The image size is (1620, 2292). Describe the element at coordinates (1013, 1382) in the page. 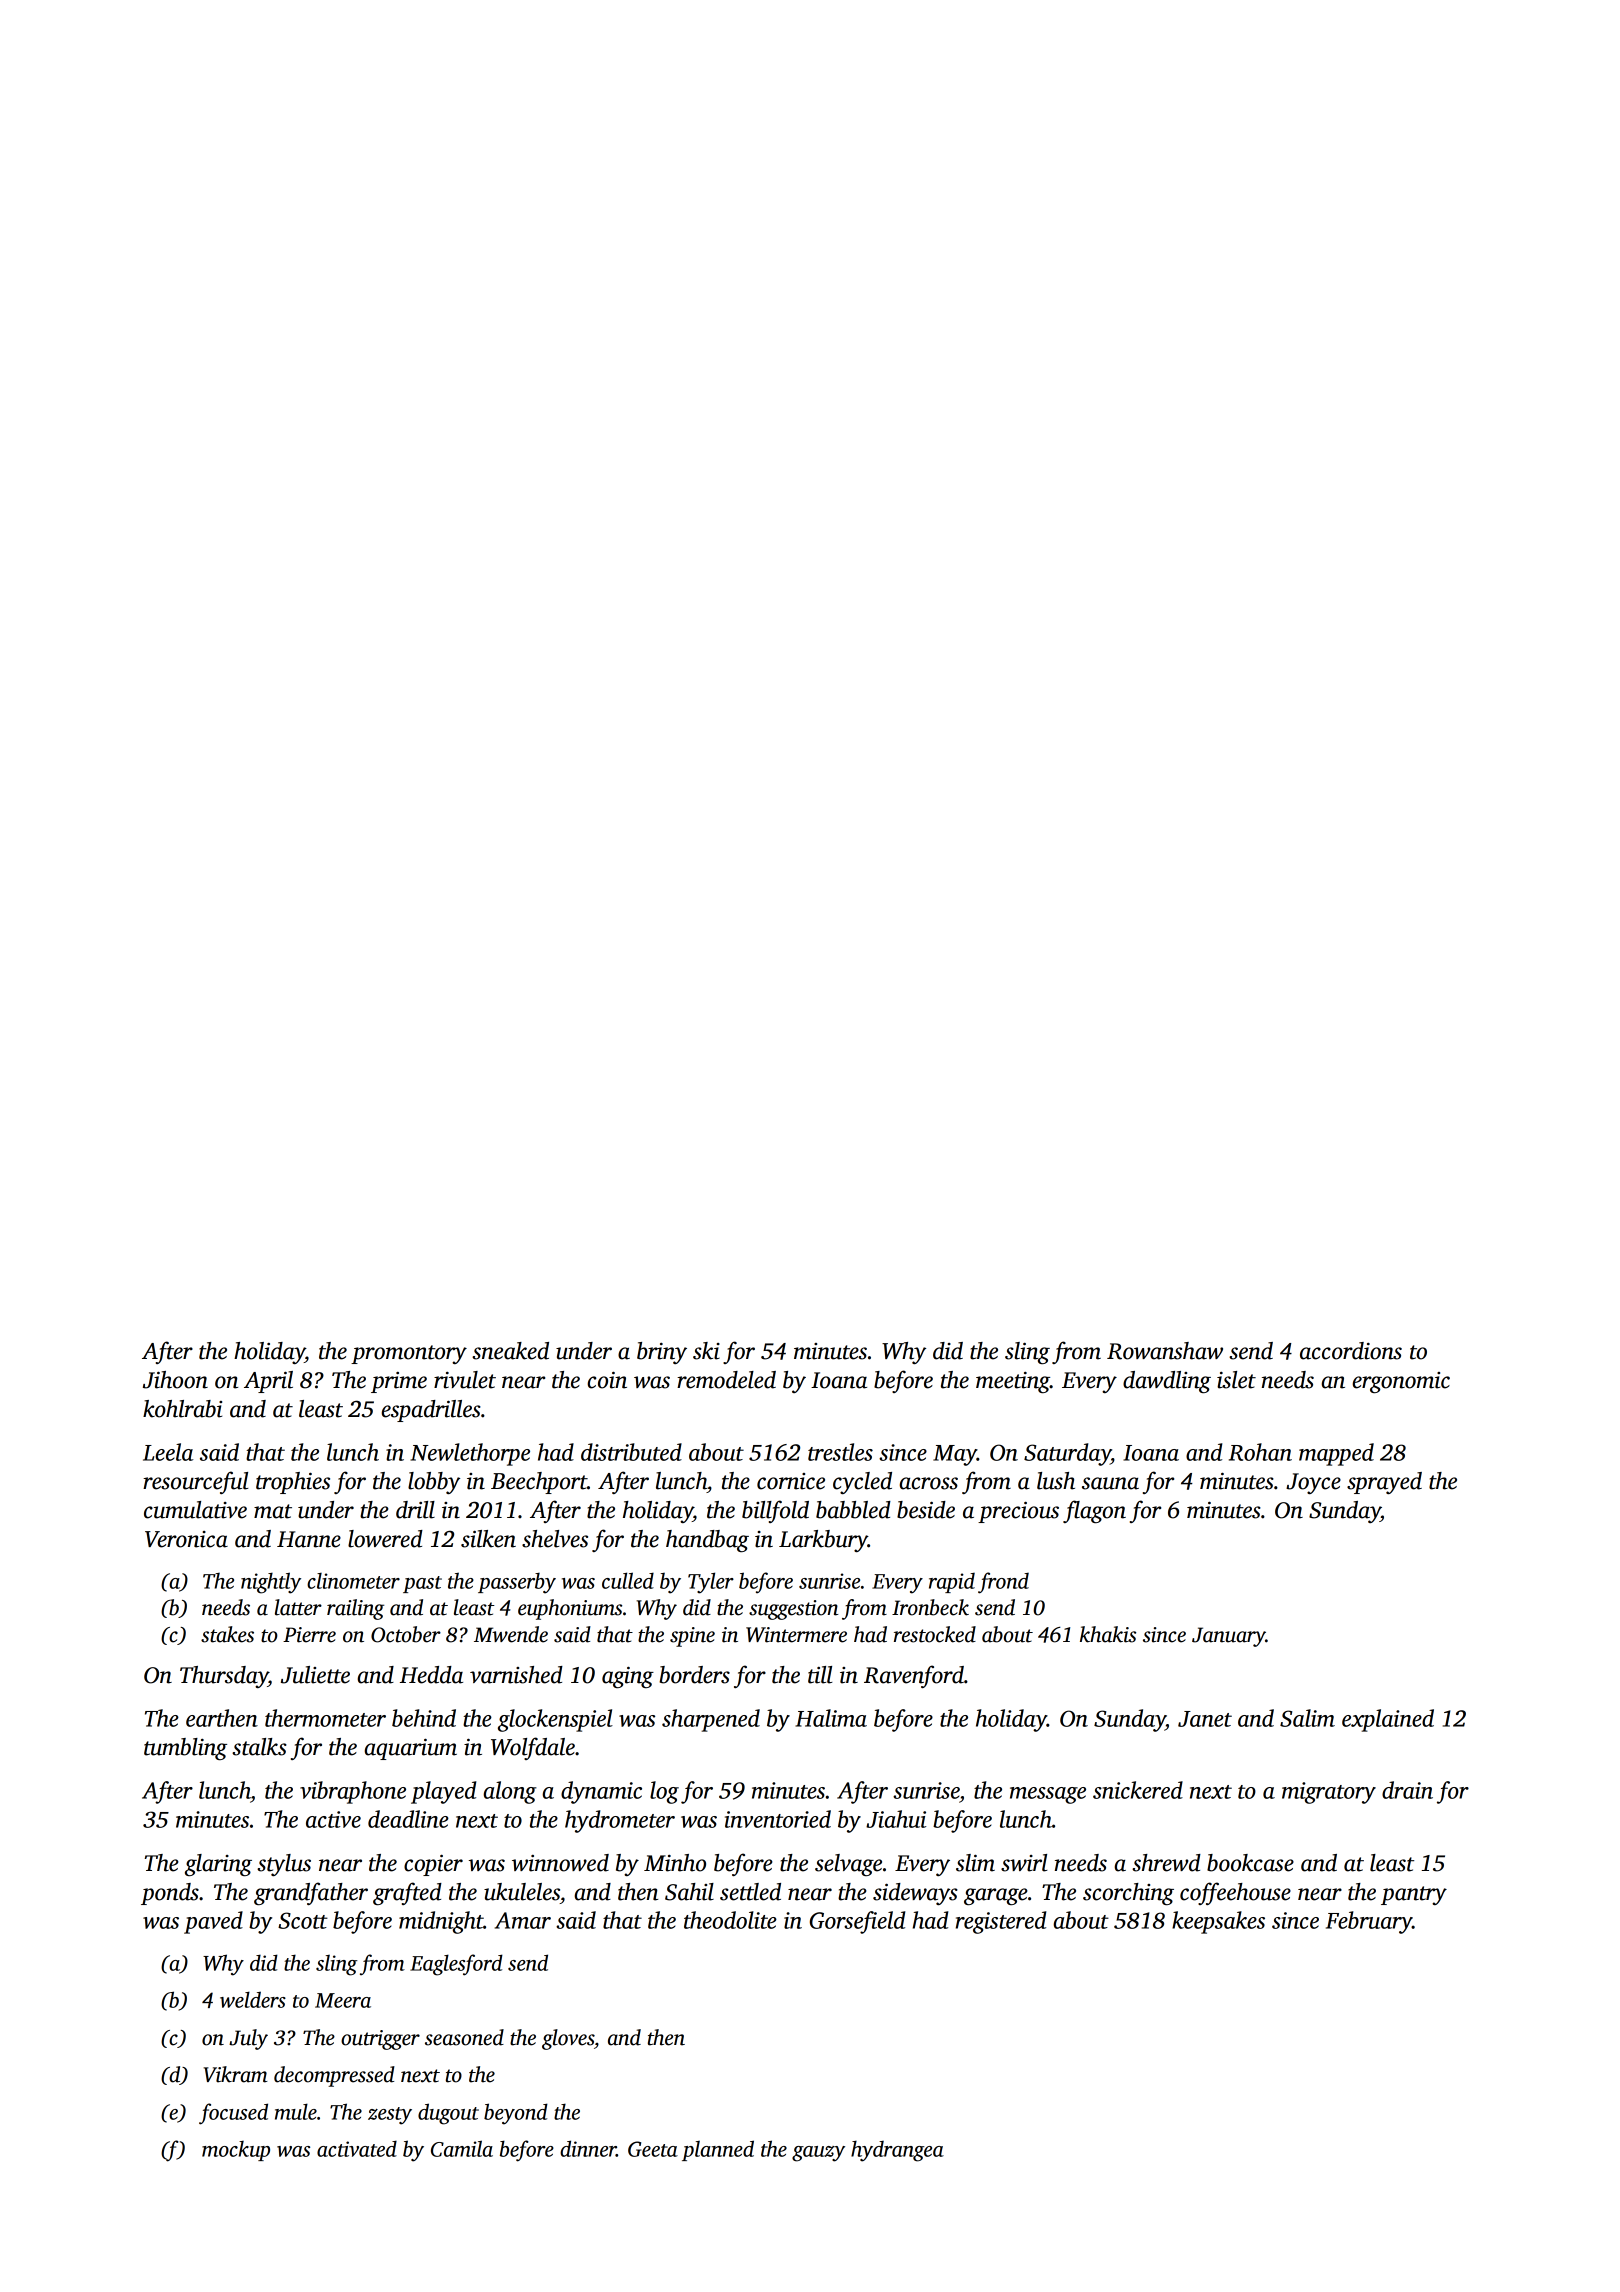

I see `meeting` at that location.
